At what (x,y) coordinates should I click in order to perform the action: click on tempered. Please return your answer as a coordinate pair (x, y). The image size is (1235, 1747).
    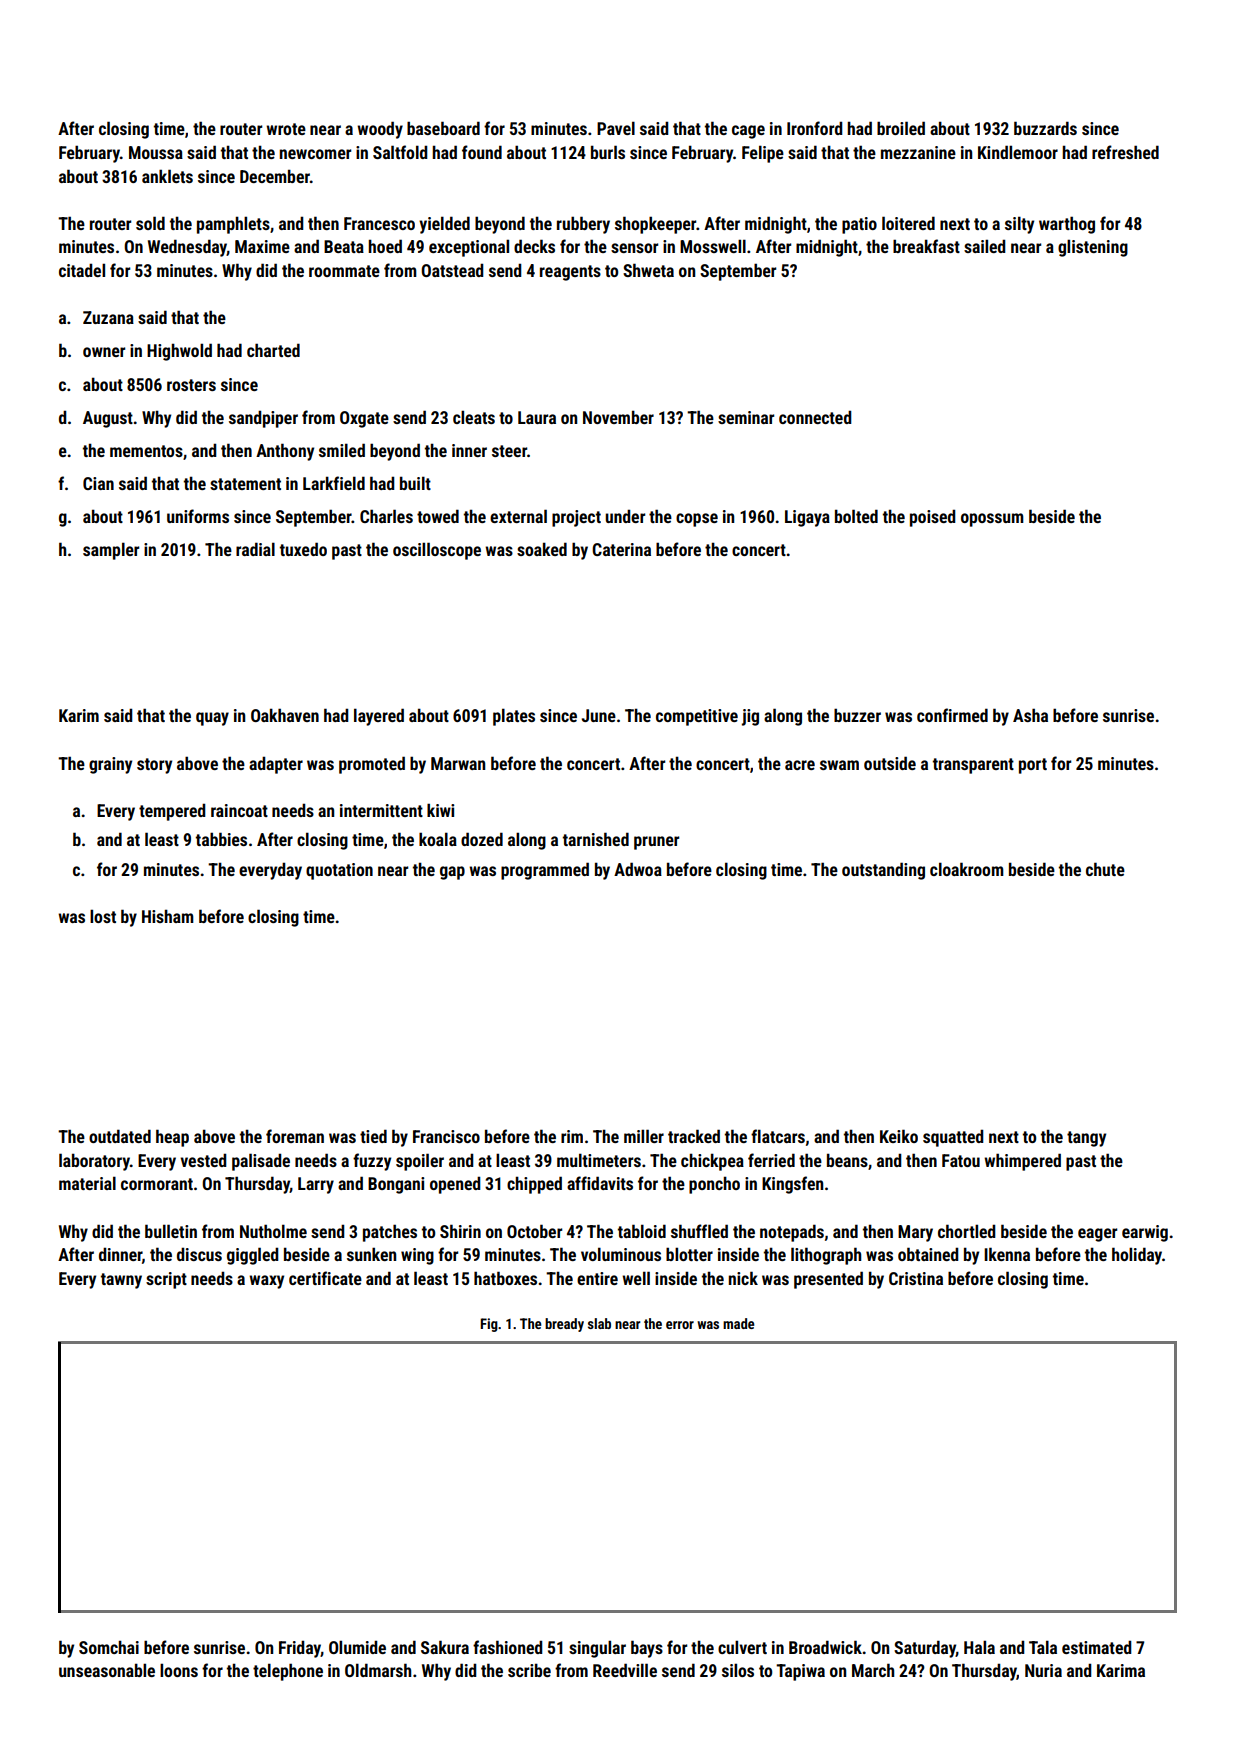
    Looking at the image, I should click on (172, 812).
